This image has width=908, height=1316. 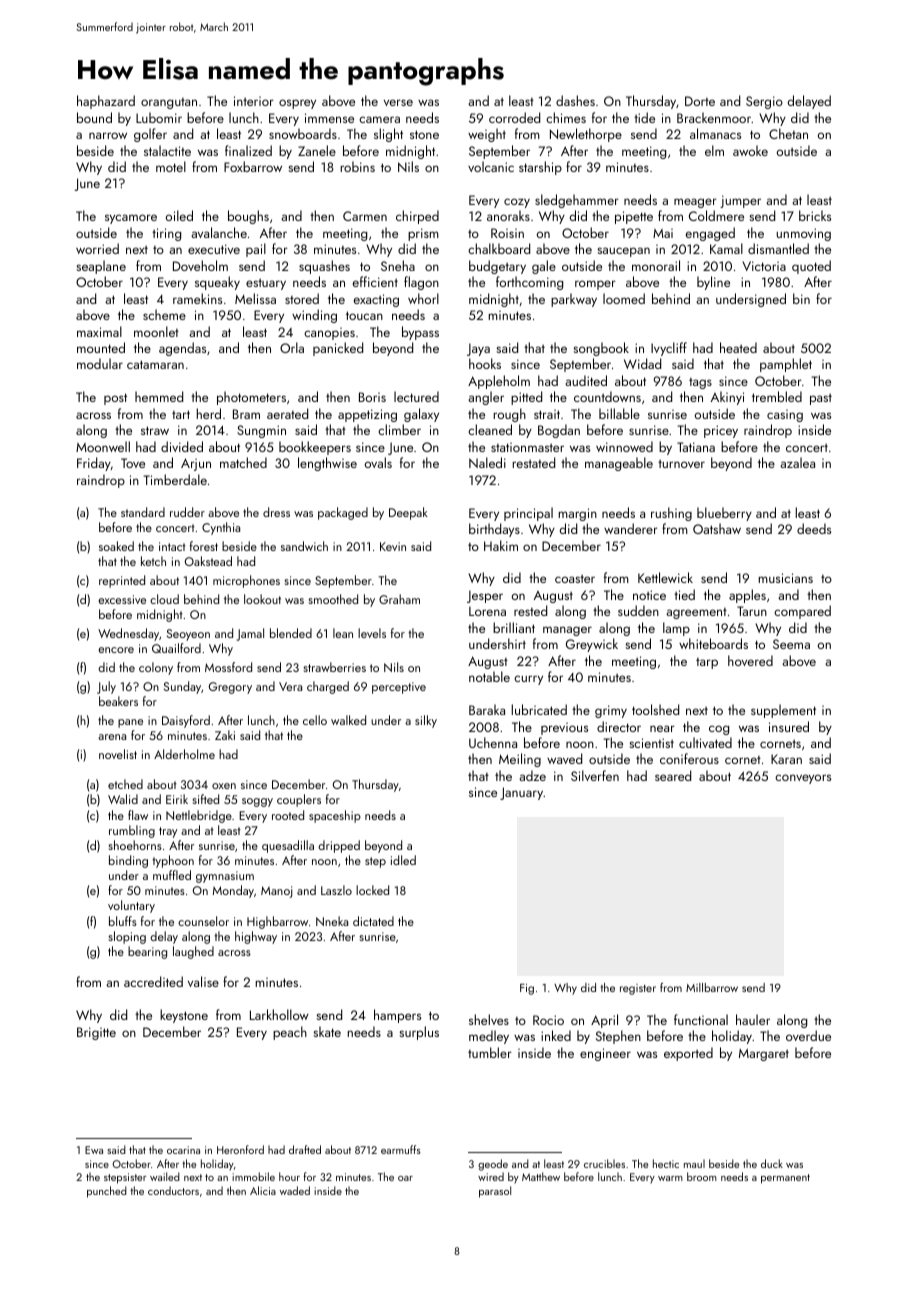 What do you see at coordinates (123, 921) in the image?
I see `bluffs` at bounding box center [123, 921].
